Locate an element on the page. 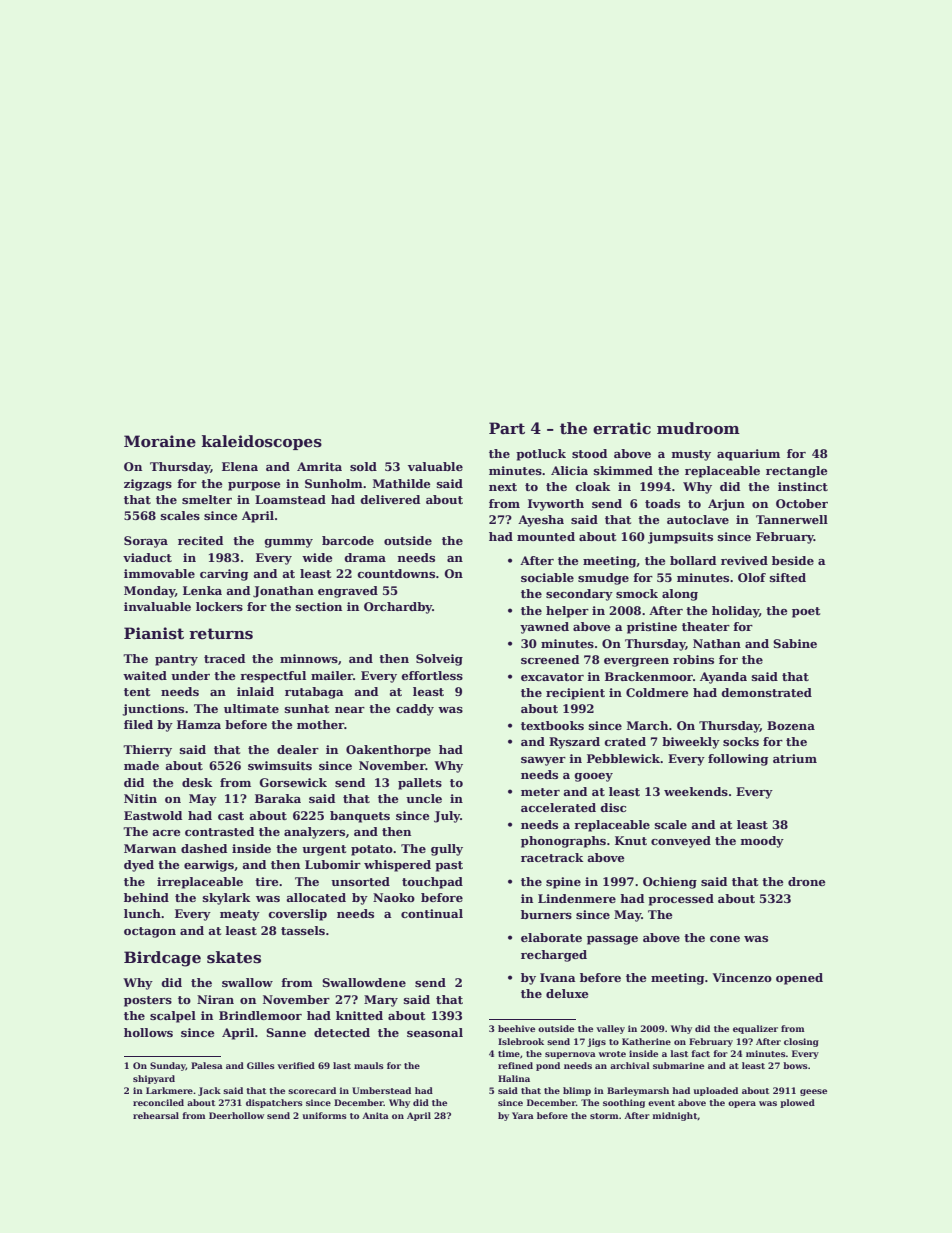 Image resolution: width=952 pixels, height=1233 pixels. passage is located at coordinates (612, 940).
